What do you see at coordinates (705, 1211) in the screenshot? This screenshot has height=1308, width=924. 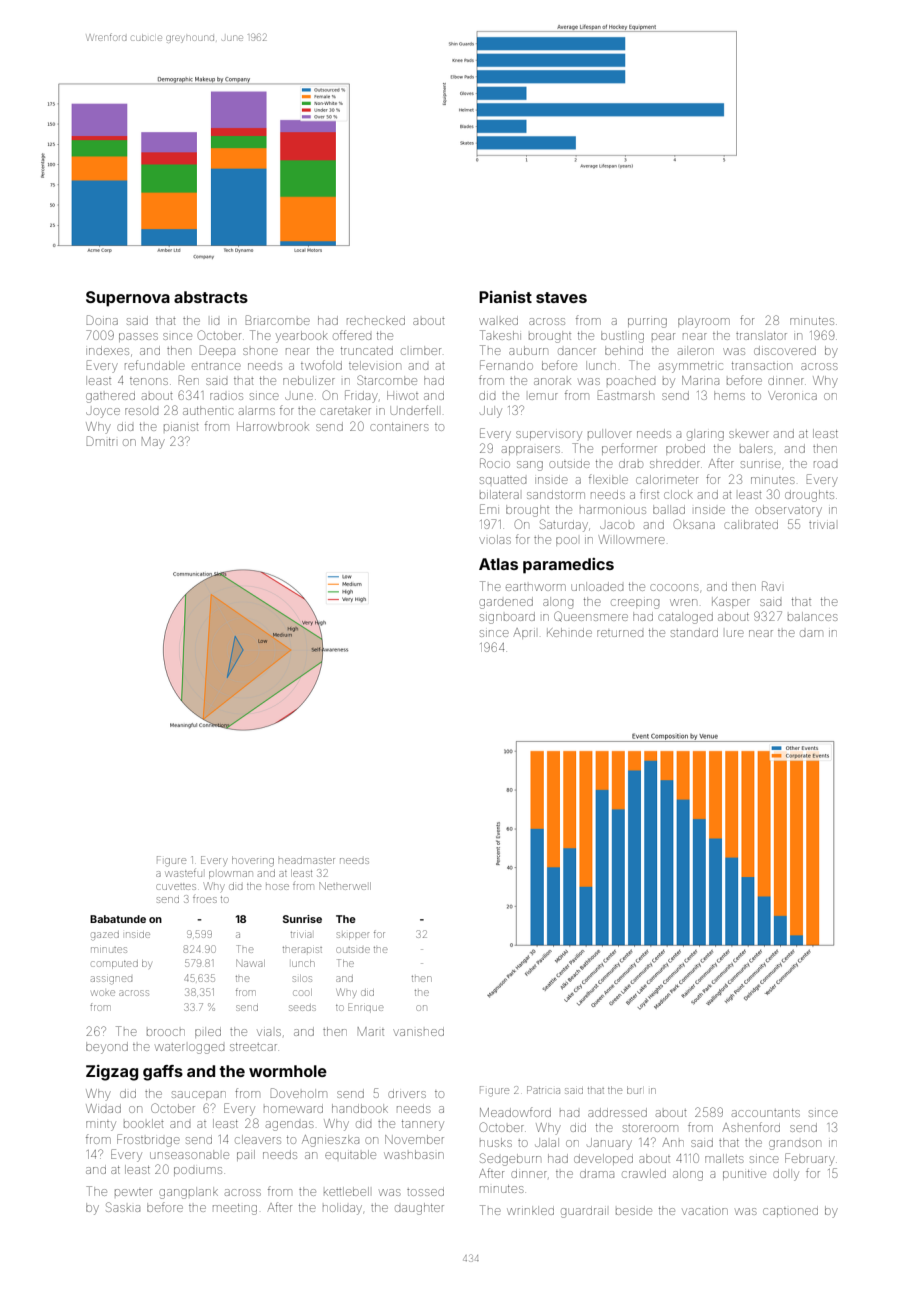 I see `vacation` at bounding box center [705, 1211].
